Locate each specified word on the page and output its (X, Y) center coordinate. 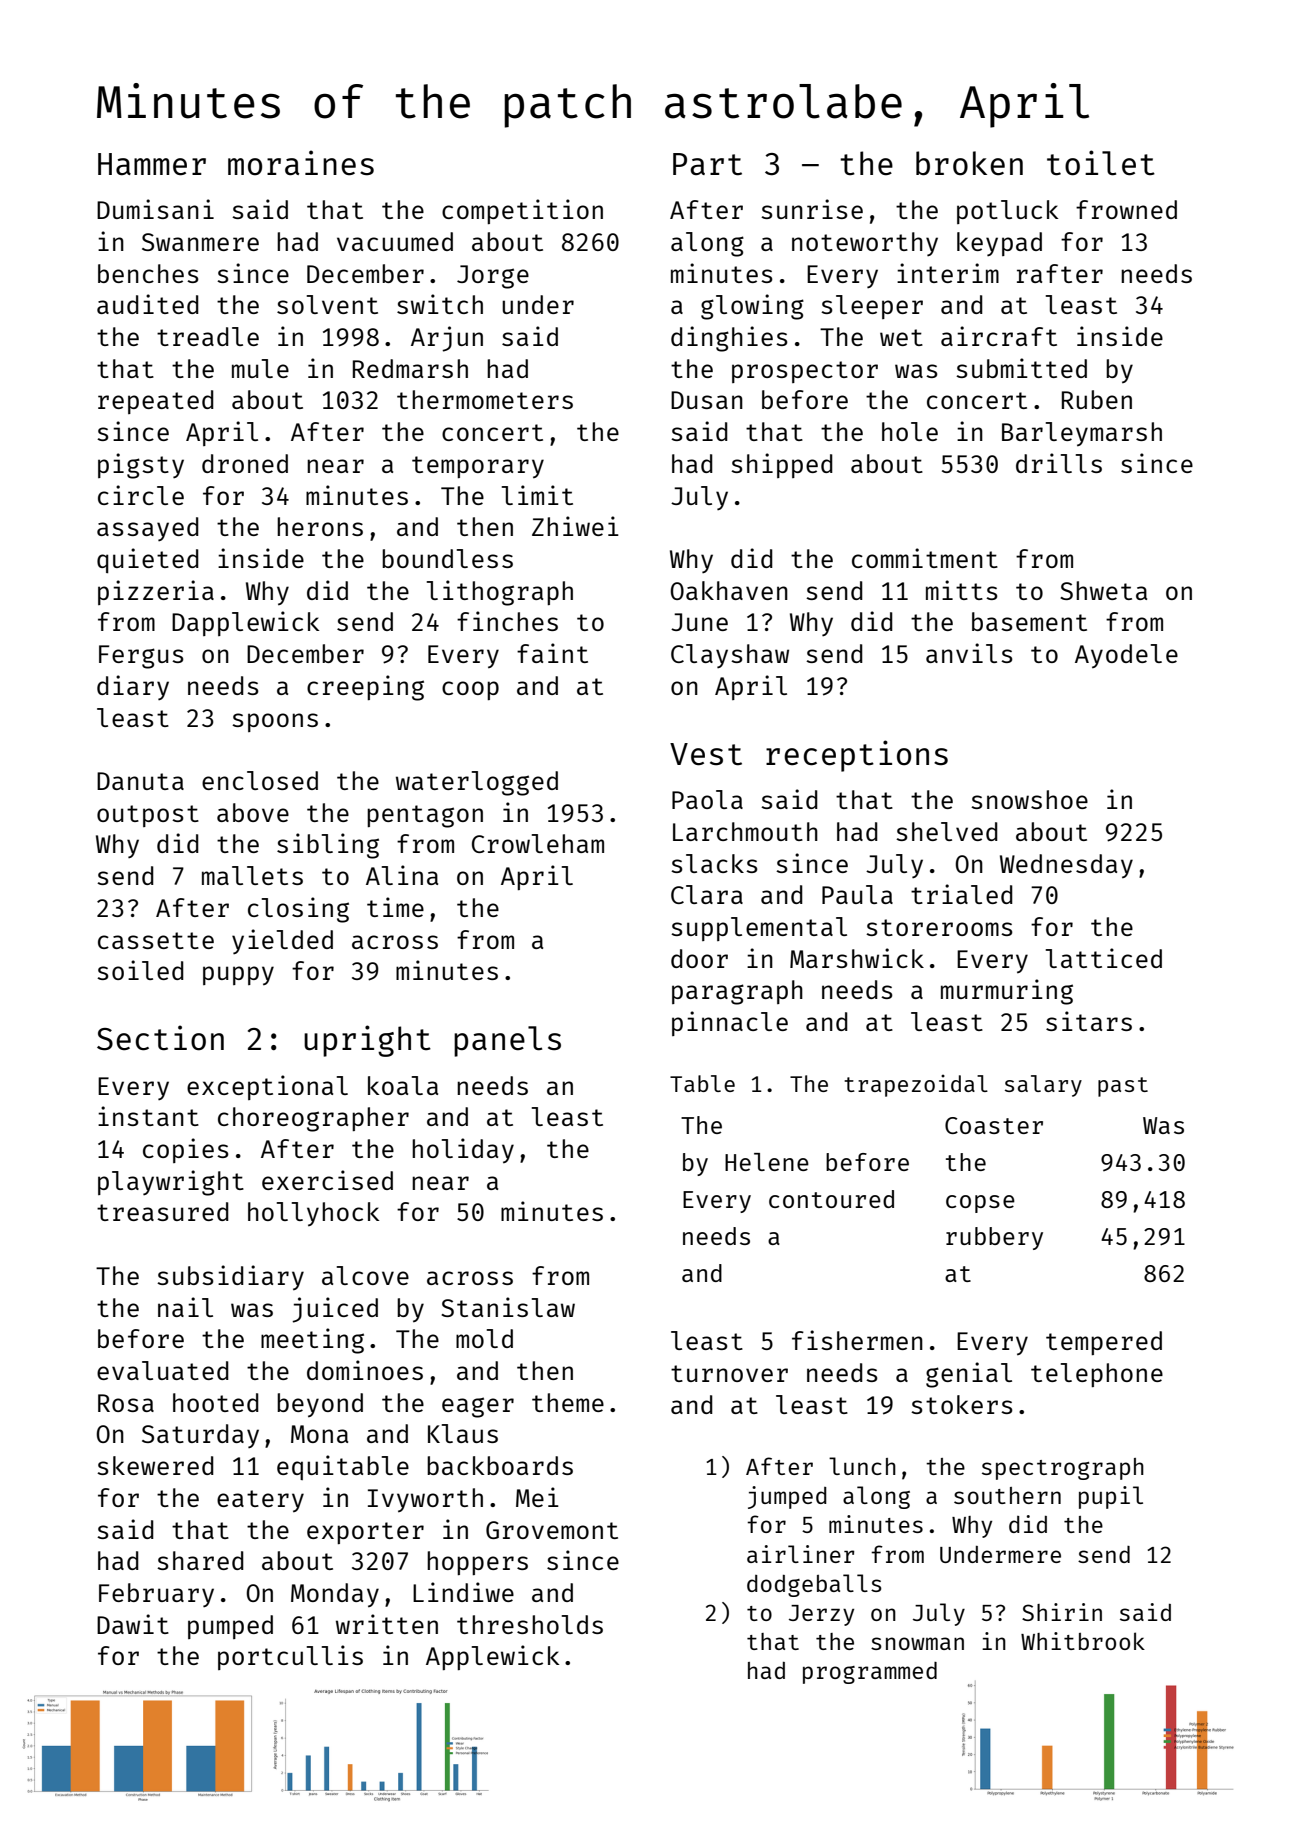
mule (260, 368)
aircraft (999, 336)
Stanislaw (508, 1307)
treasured (163, 1211)
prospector (805, 372)
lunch (862, 1466)
